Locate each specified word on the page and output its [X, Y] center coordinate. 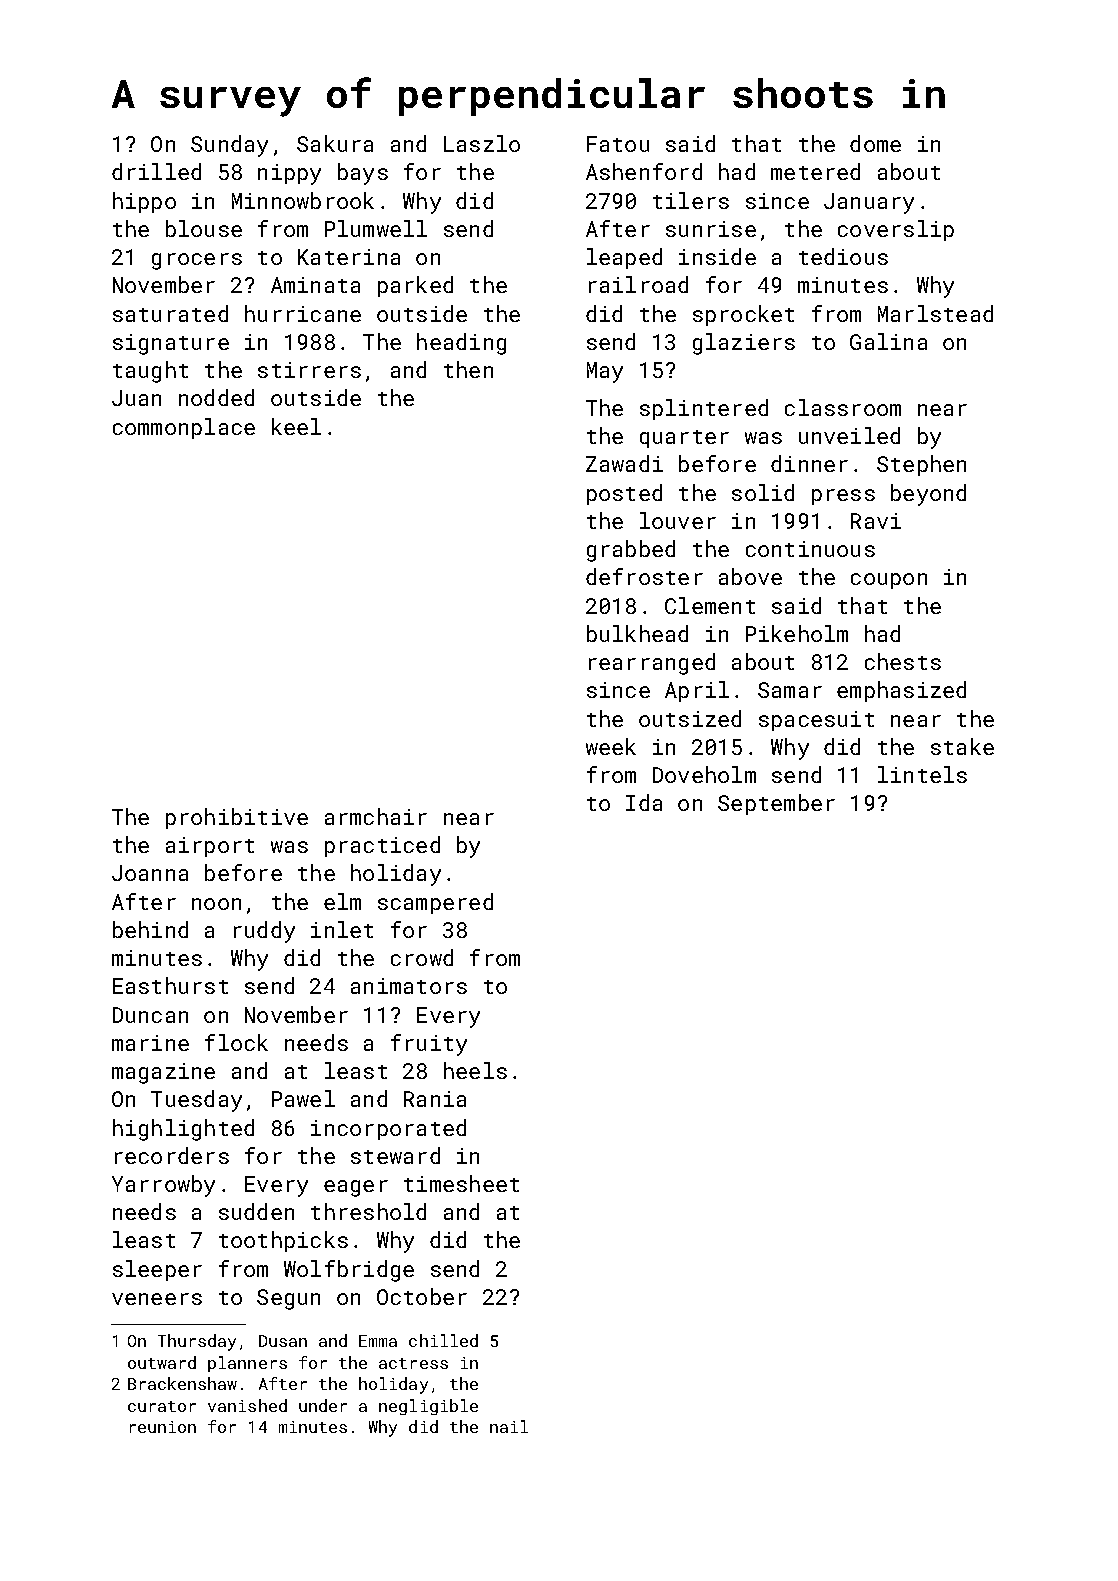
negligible [428, 1407]
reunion [163, 1427]
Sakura [335, 143]
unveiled [849, 435]
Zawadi [624, 463]
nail [509, 1426]
